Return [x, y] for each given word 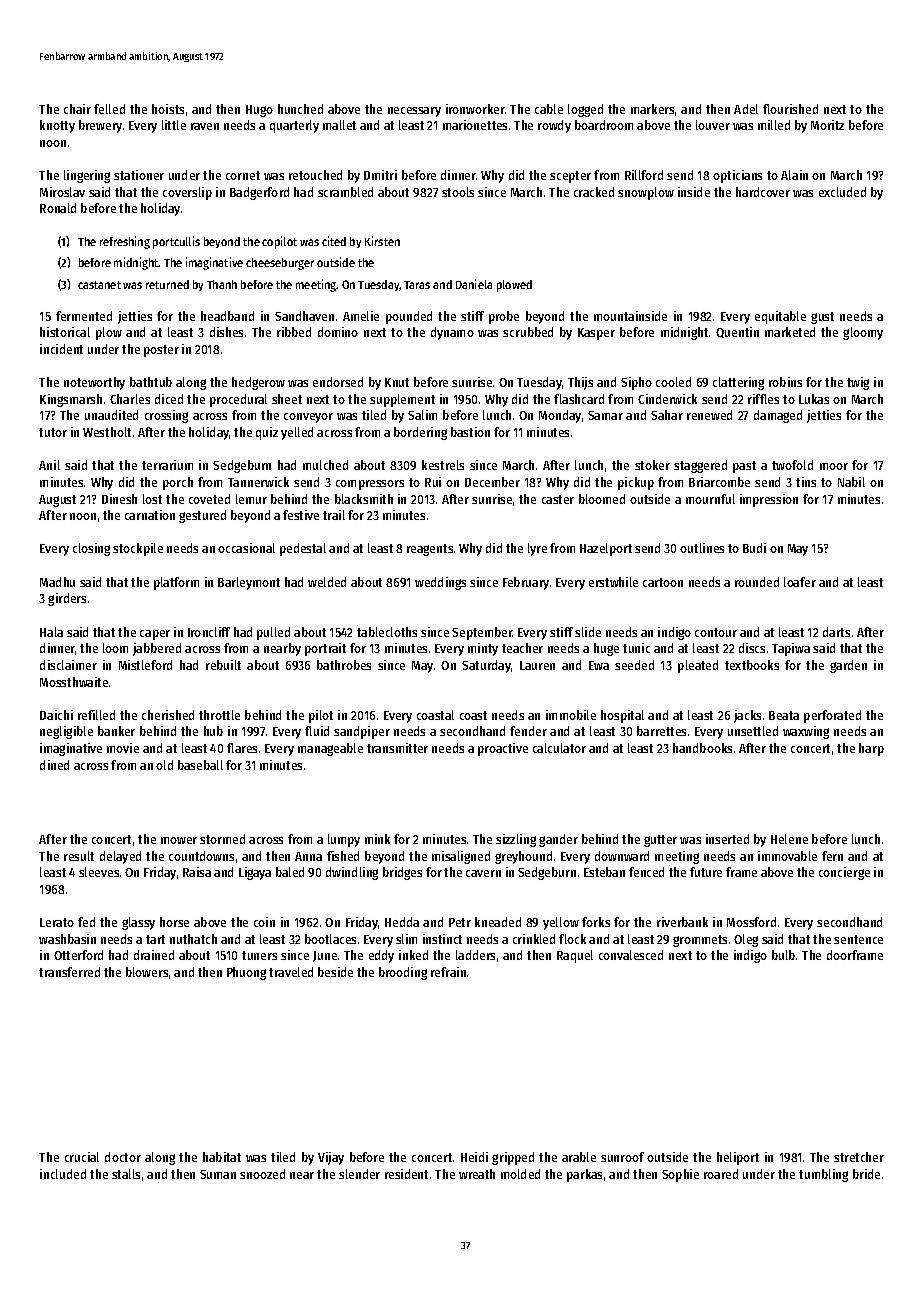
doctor [123, 1157]
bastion [470, 432]
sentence [858, 939]
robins [785, 382]
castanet [99, 285]
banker [116, 731]
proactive [503, 749]
